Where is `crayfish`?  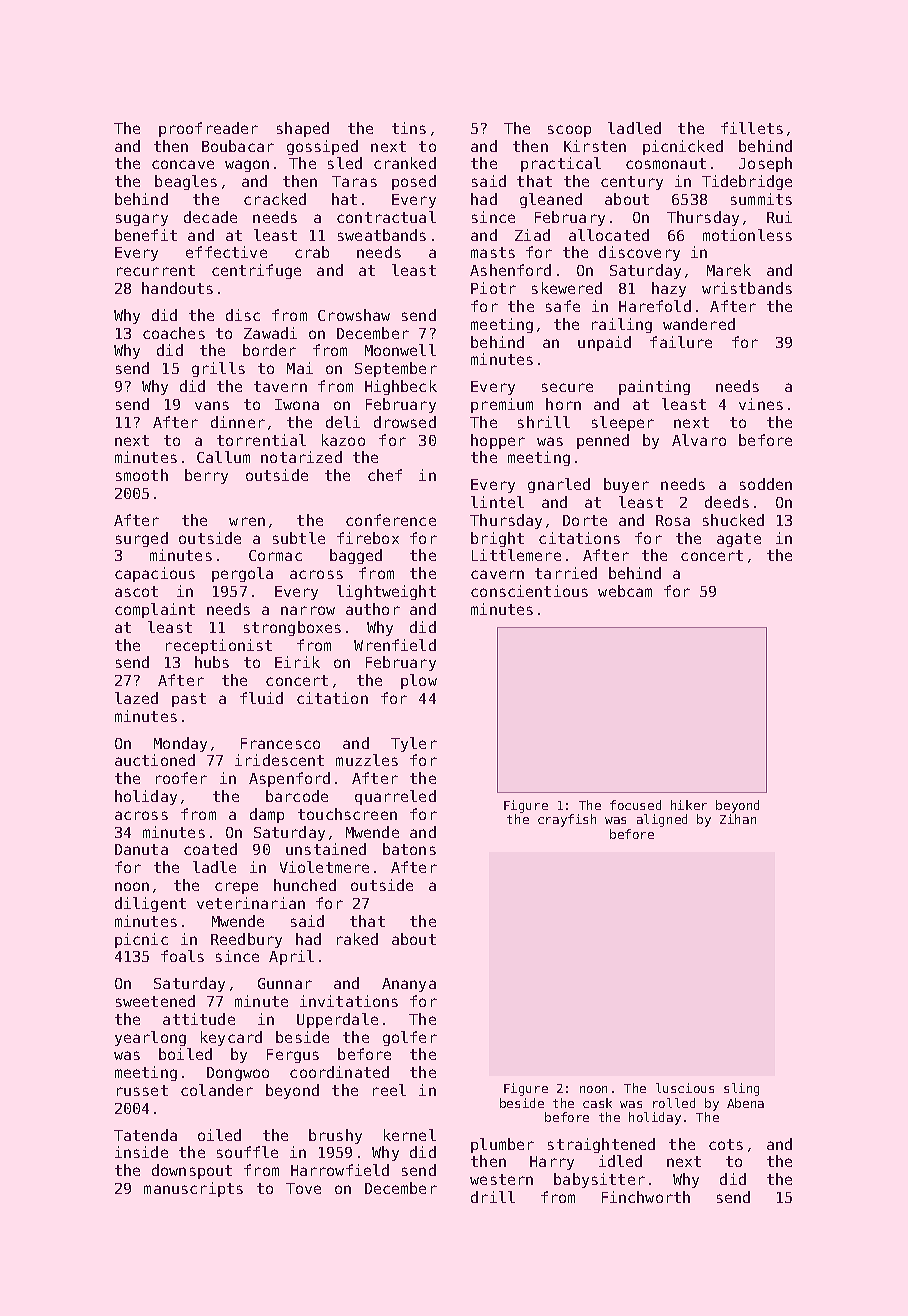 crayfish is located at coordinates (567, 820).
